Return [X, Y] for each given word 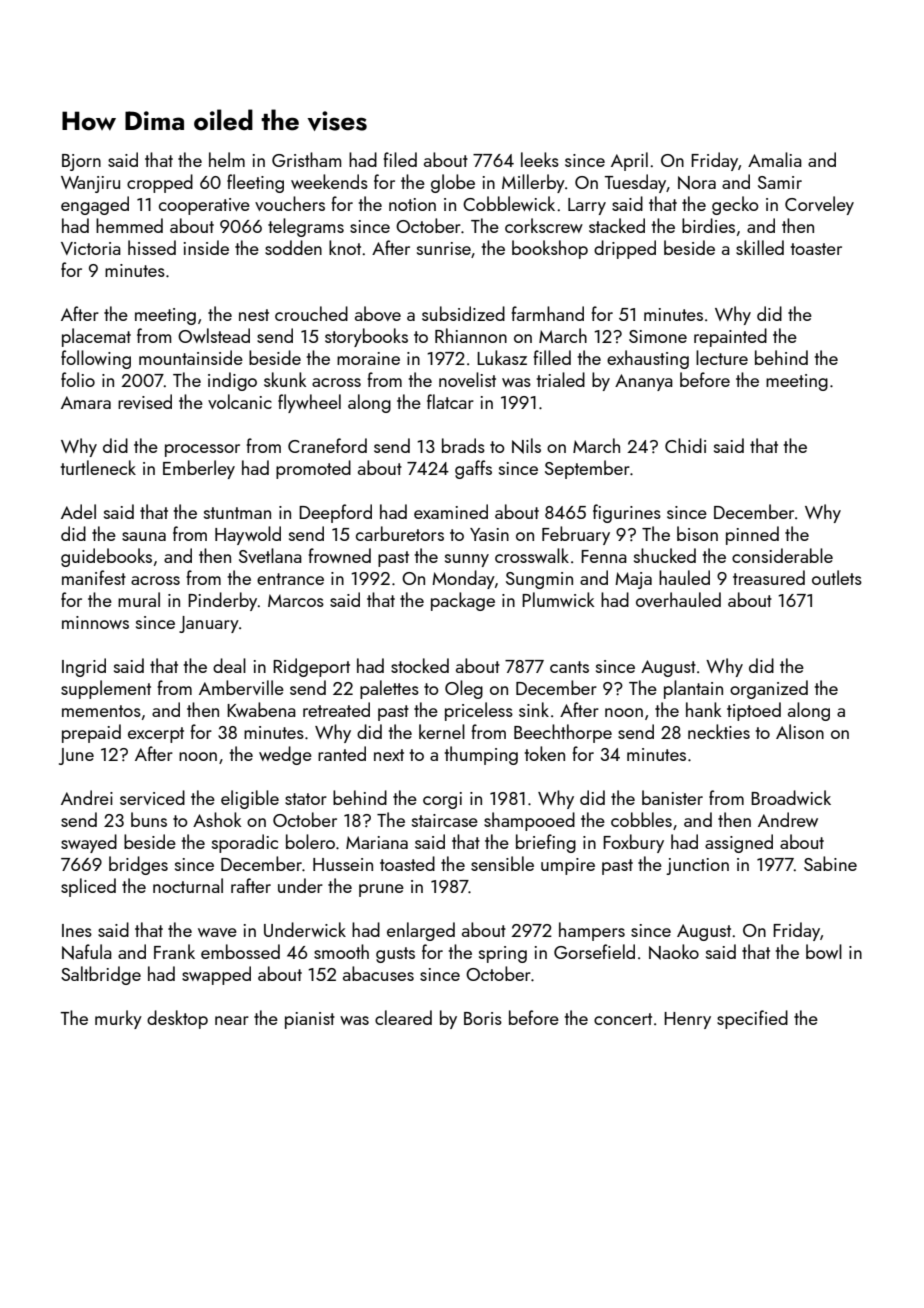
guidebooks [106, 557]
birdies [708, 225]
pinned [752, 535]
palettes [389, 689]
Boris [483, 1018]
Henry [687, 1020]
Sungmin [539, 580]
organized [769, 689]
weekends [329, 181]
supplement [106, 689]
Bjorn [81, 162]
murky [118, 1019]
